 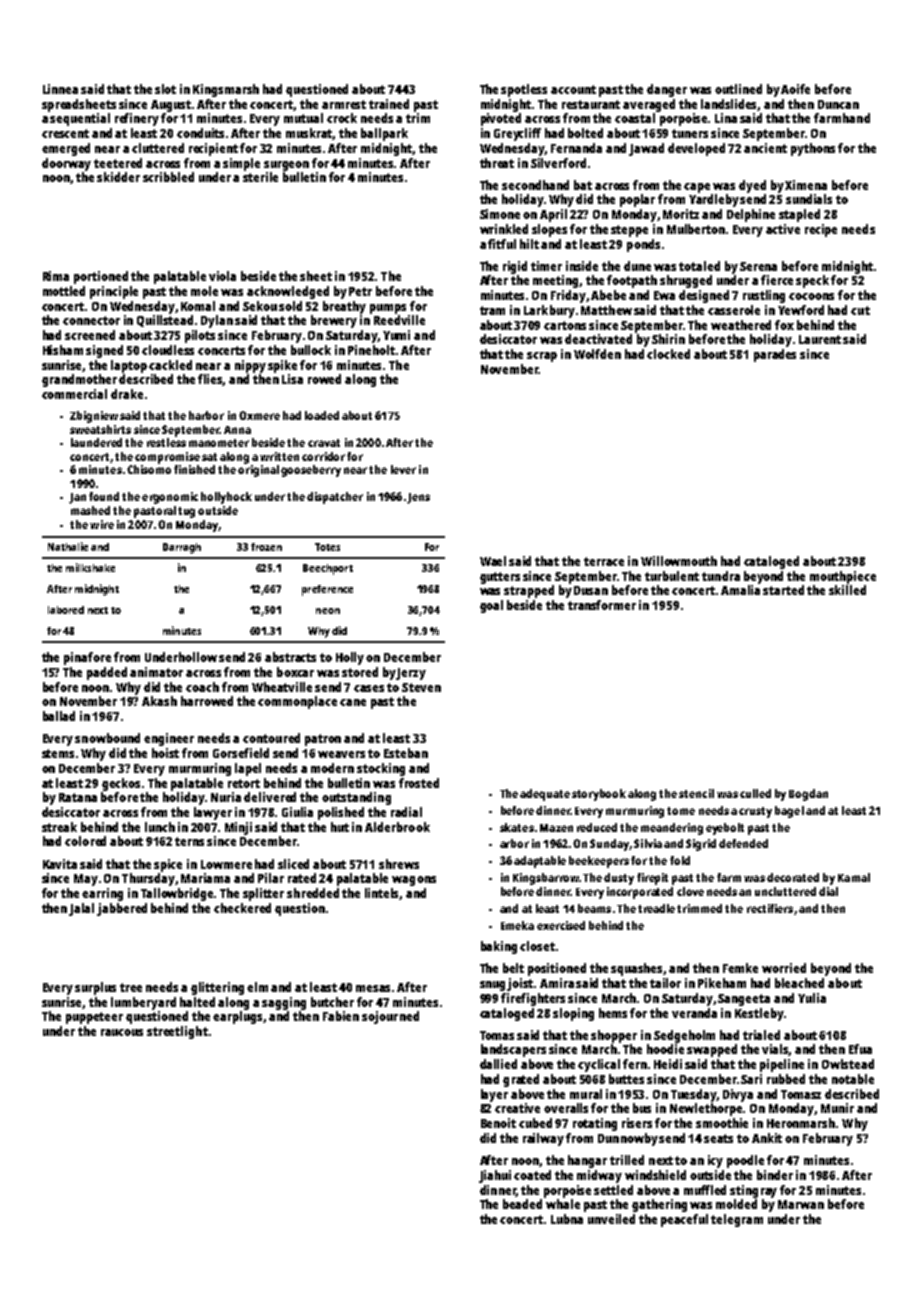 I want to click on hut, so click(x=340, y=827).
